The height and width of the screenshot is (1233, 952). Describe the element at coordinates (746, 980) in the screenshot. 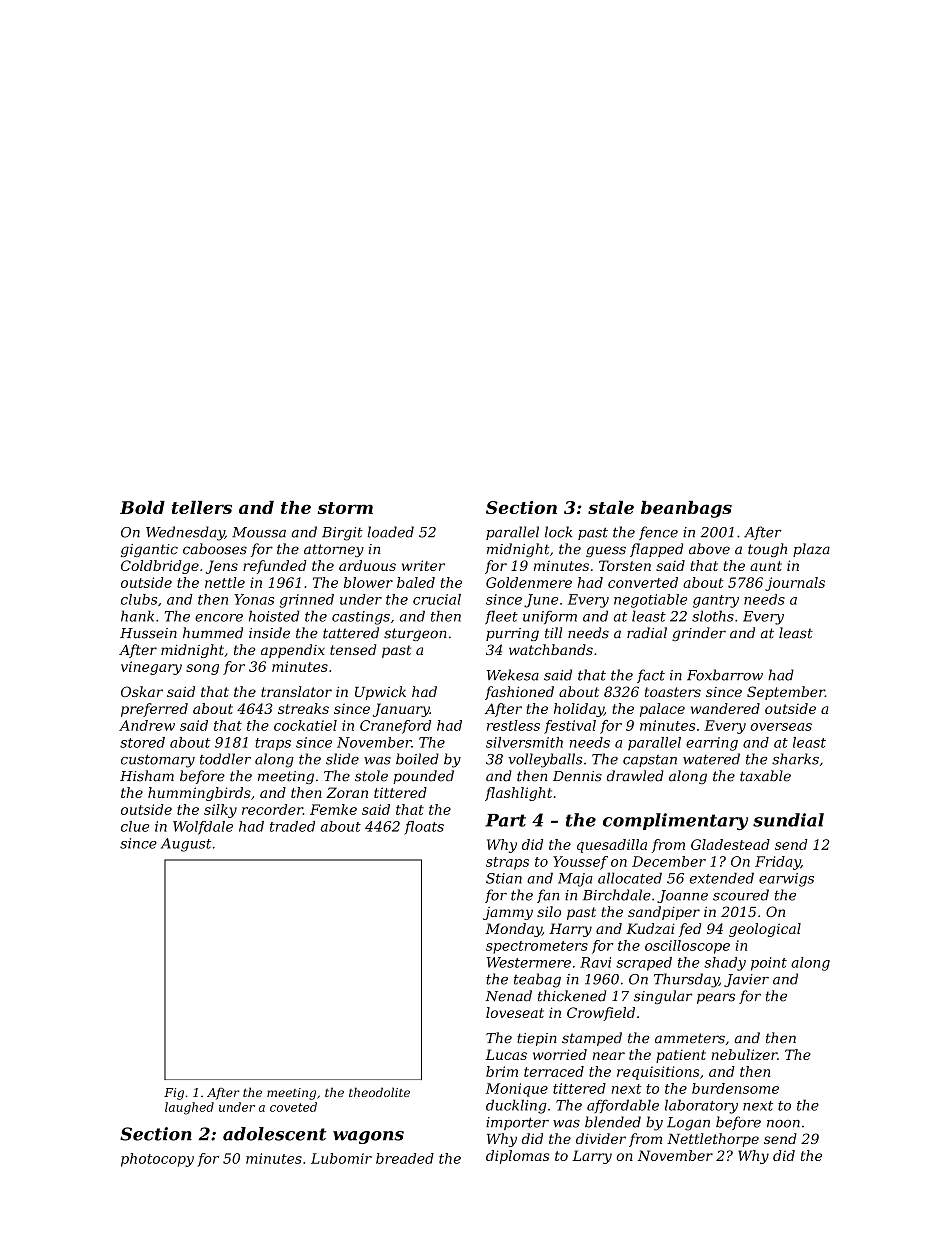

I see `Javier` at that location.
